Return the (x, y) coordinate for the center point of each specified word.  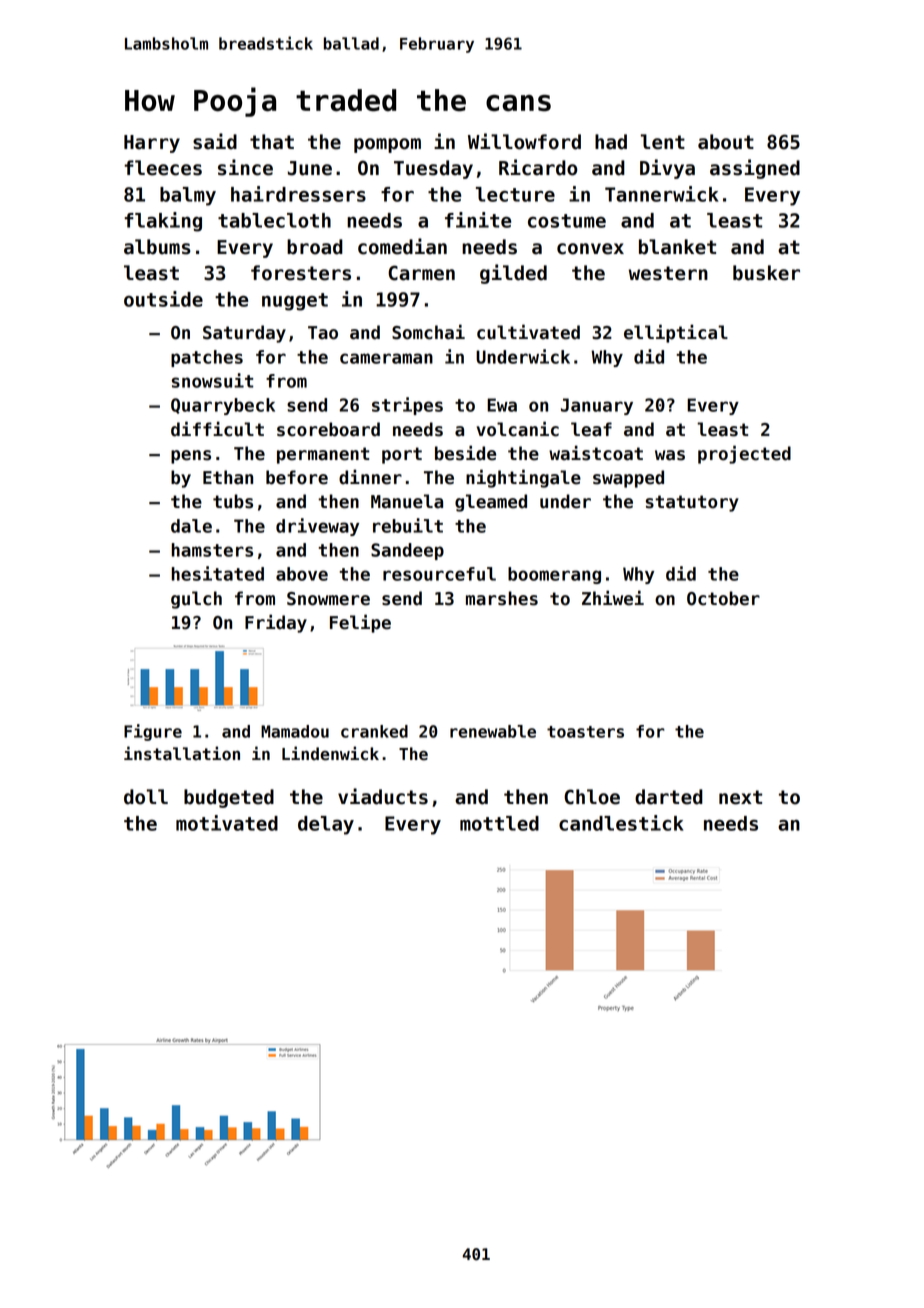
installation (182, 753)
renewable (493, 731)
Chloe (592, 797)
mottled (499, 823)
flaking (163, 222)
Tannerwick (661, 194)
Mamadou (295, 731)
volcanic (518, 429)
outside (163, 299)
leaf (591, 429)
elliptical (676, 333)
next (740, 797)
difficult (217, 429)
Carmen (421, 273)
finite (478, 220)
